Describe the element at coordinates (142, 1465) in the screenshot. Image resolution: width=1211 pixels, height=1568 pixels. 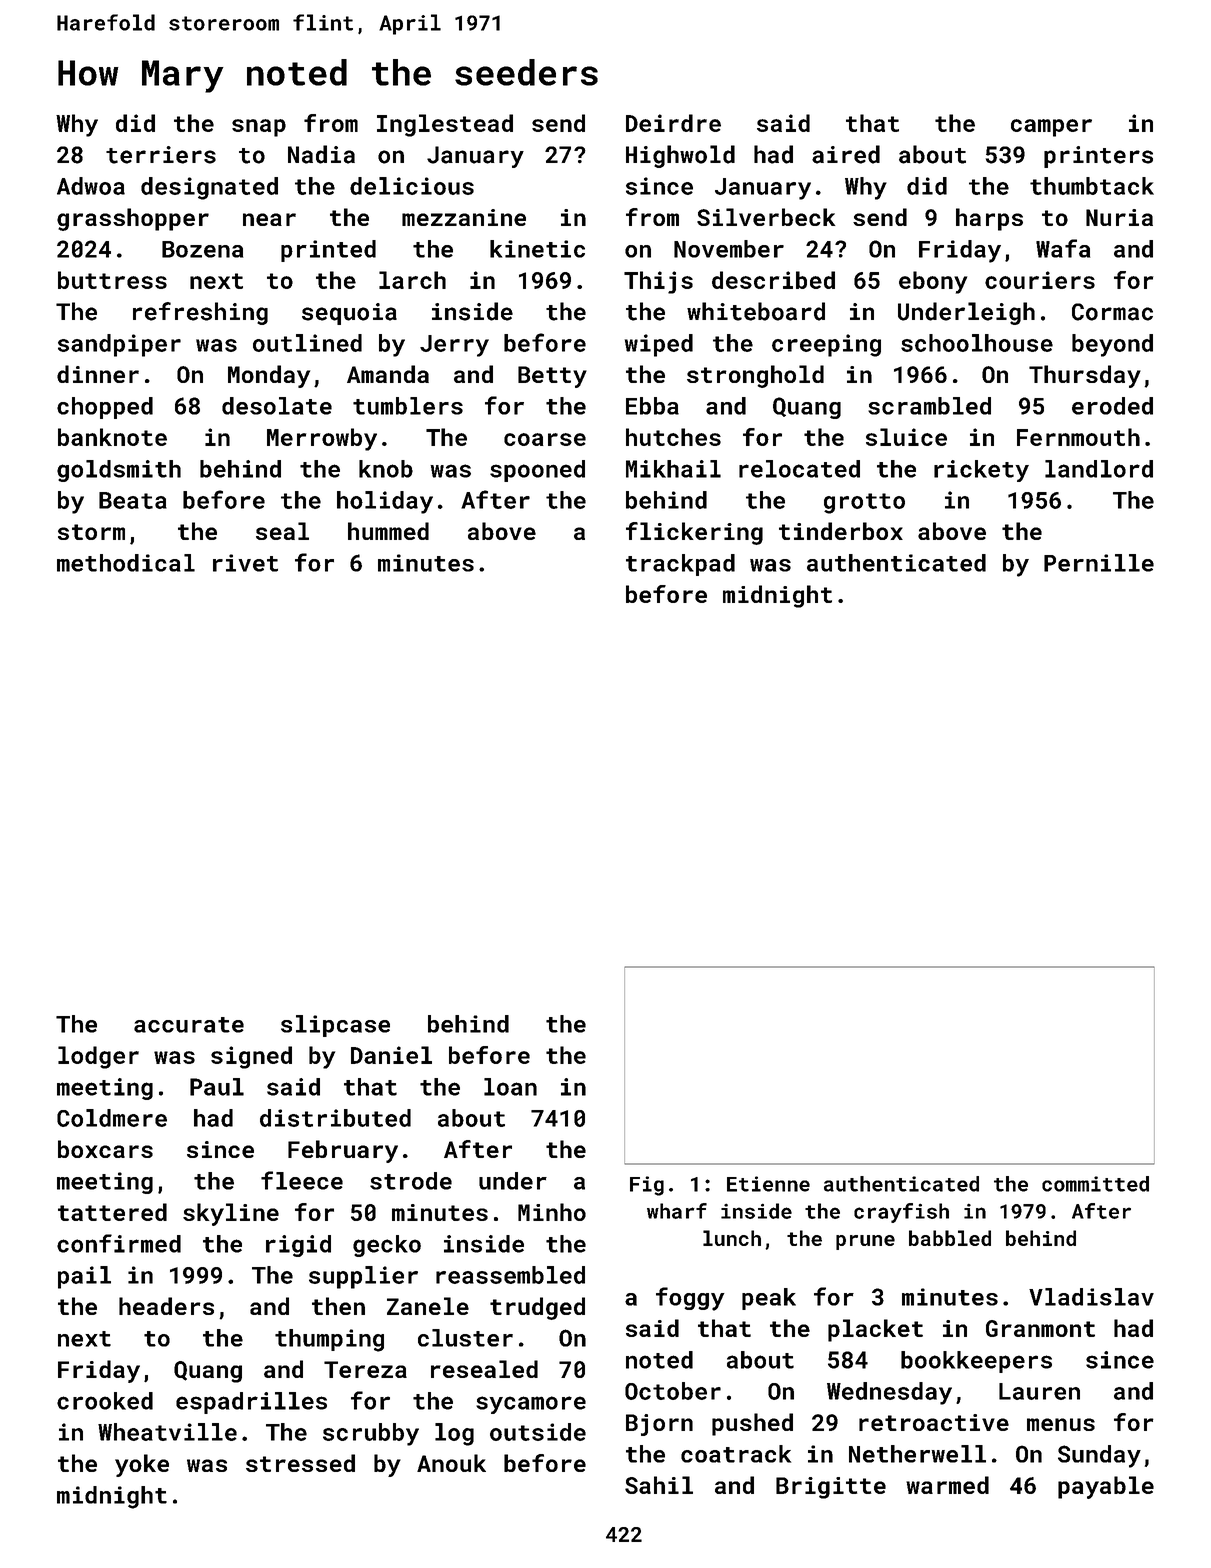
I see `yoke` at that location.
